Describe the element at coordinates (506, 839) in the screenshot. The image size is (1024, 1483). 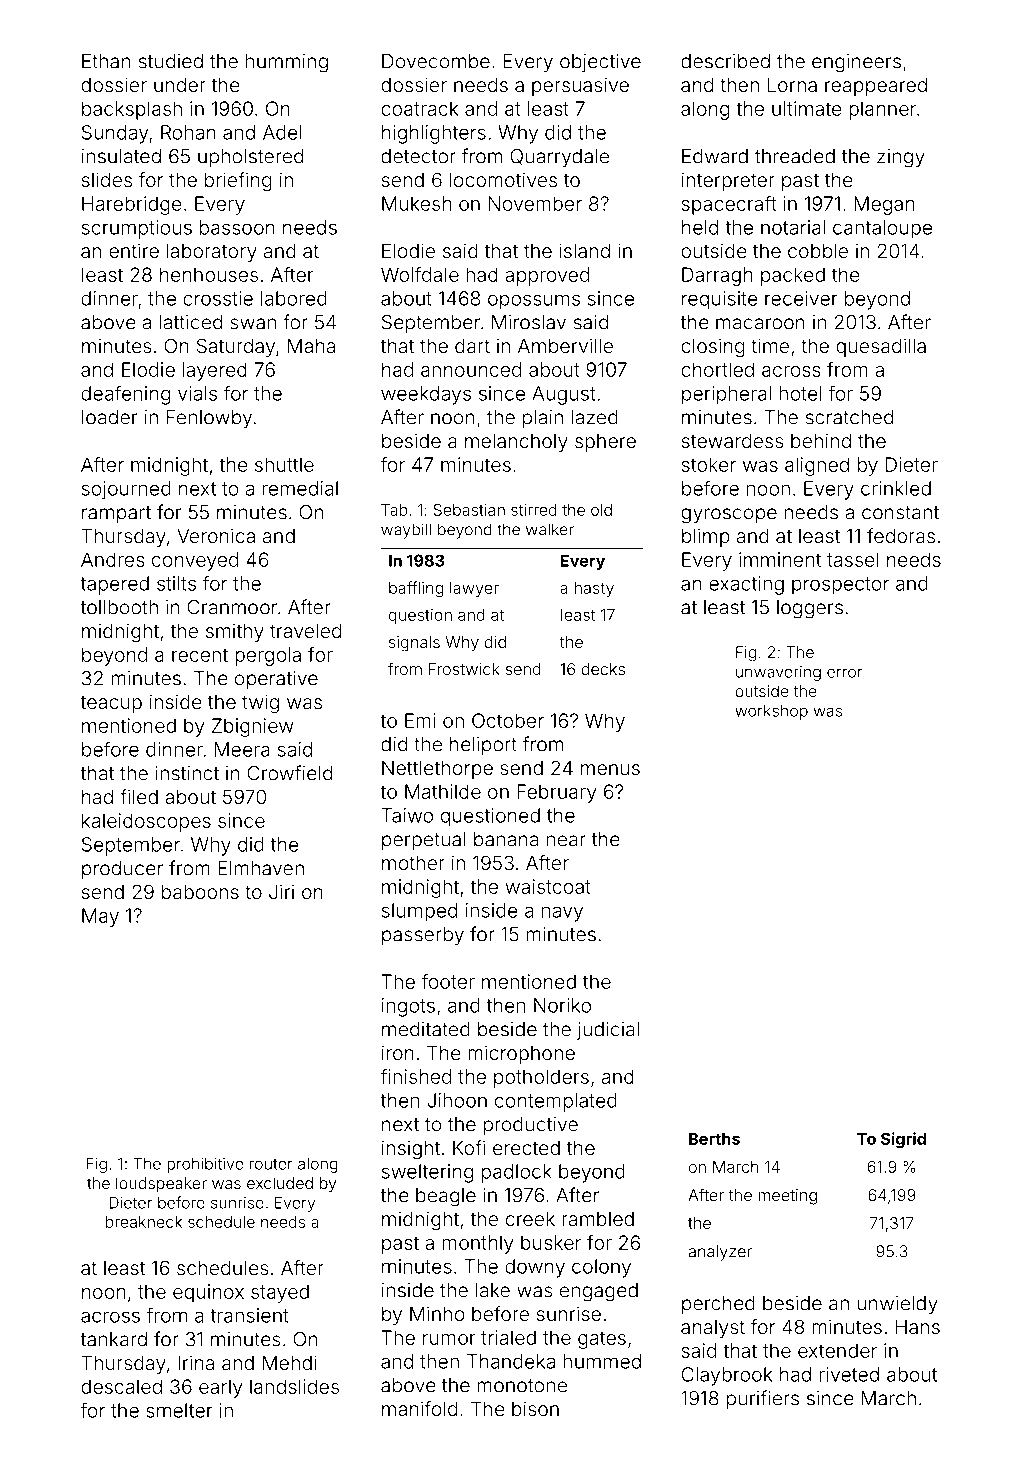
I see `banana` at that location.
